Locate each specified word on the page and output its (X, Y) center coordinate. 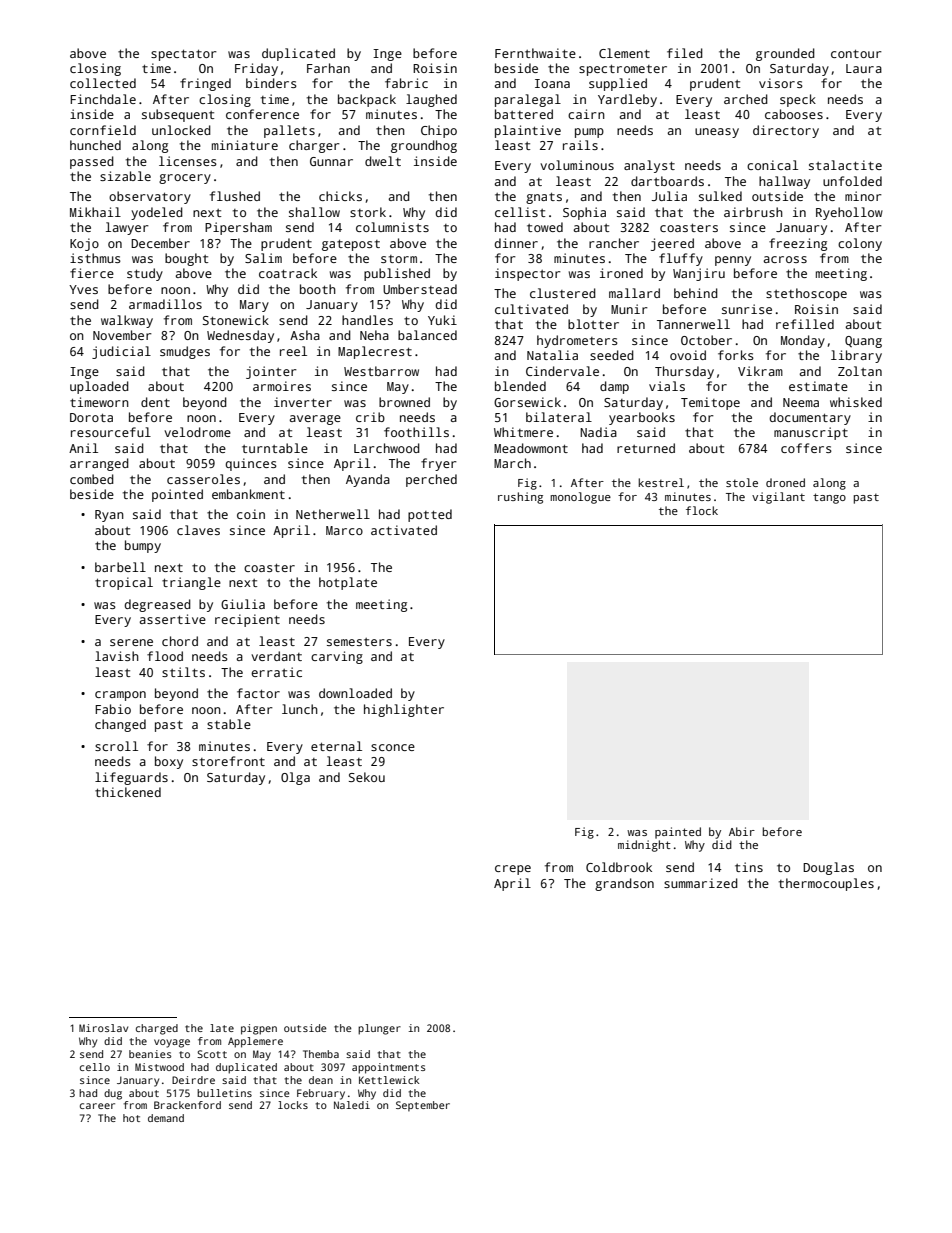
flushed (235, 196)
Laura (864, 68)
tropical (124, 583)
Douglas (828, 868)
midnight (644, 846)
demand (166, 1118)
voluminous (577, 165)
